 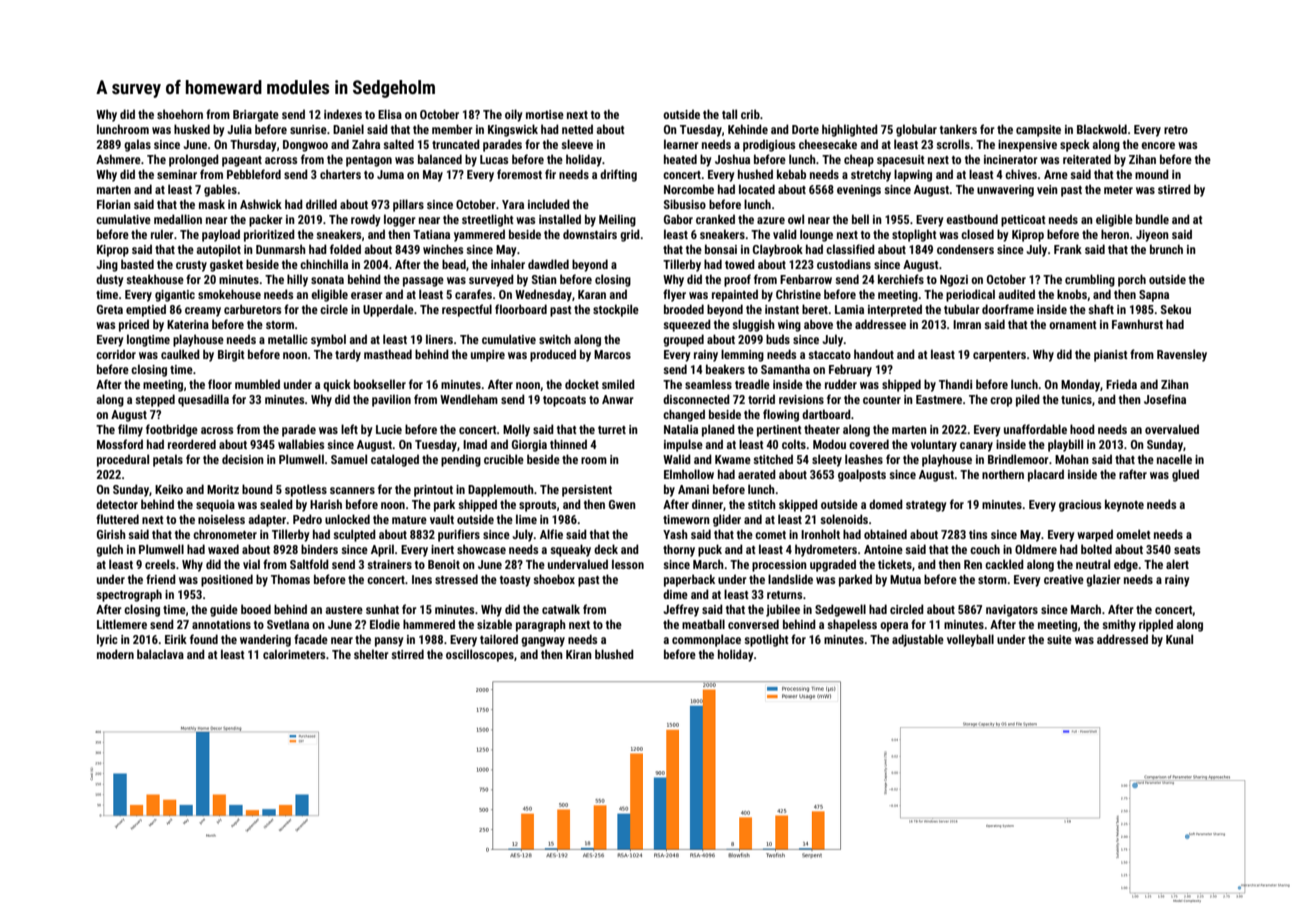 I want to click on balaclava, so click(x=160, y=654).
